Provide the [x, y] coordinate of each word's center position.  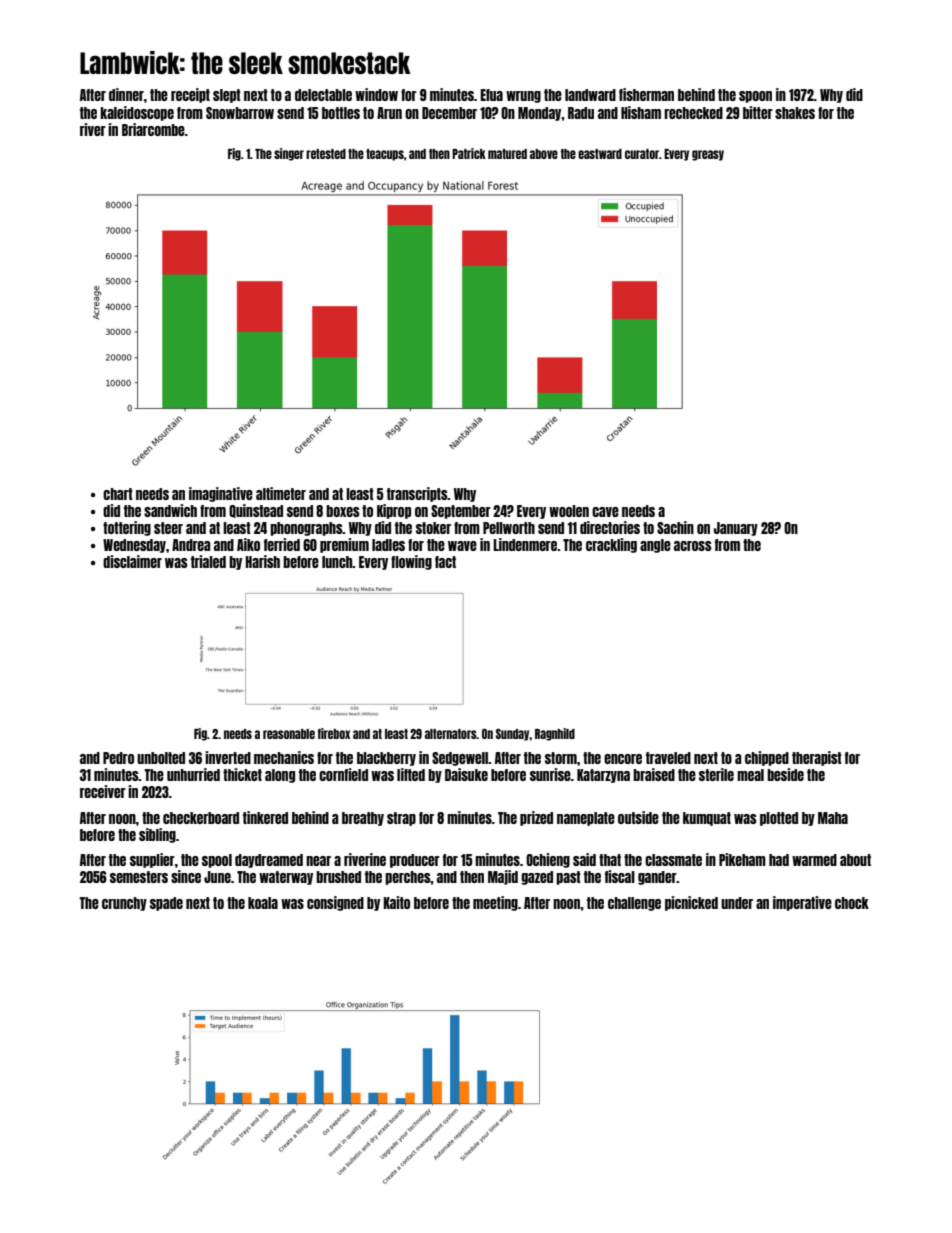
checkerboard [201, 818]
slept [227, 96]
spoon [755, 97]
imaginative [221, 494]
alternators [451, 734]
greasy [708, 155]
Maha [833, 818]
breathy [363, 819]
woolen [569, 511]
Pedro [118, 758]
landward [590, 95]
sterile [716, 774]
